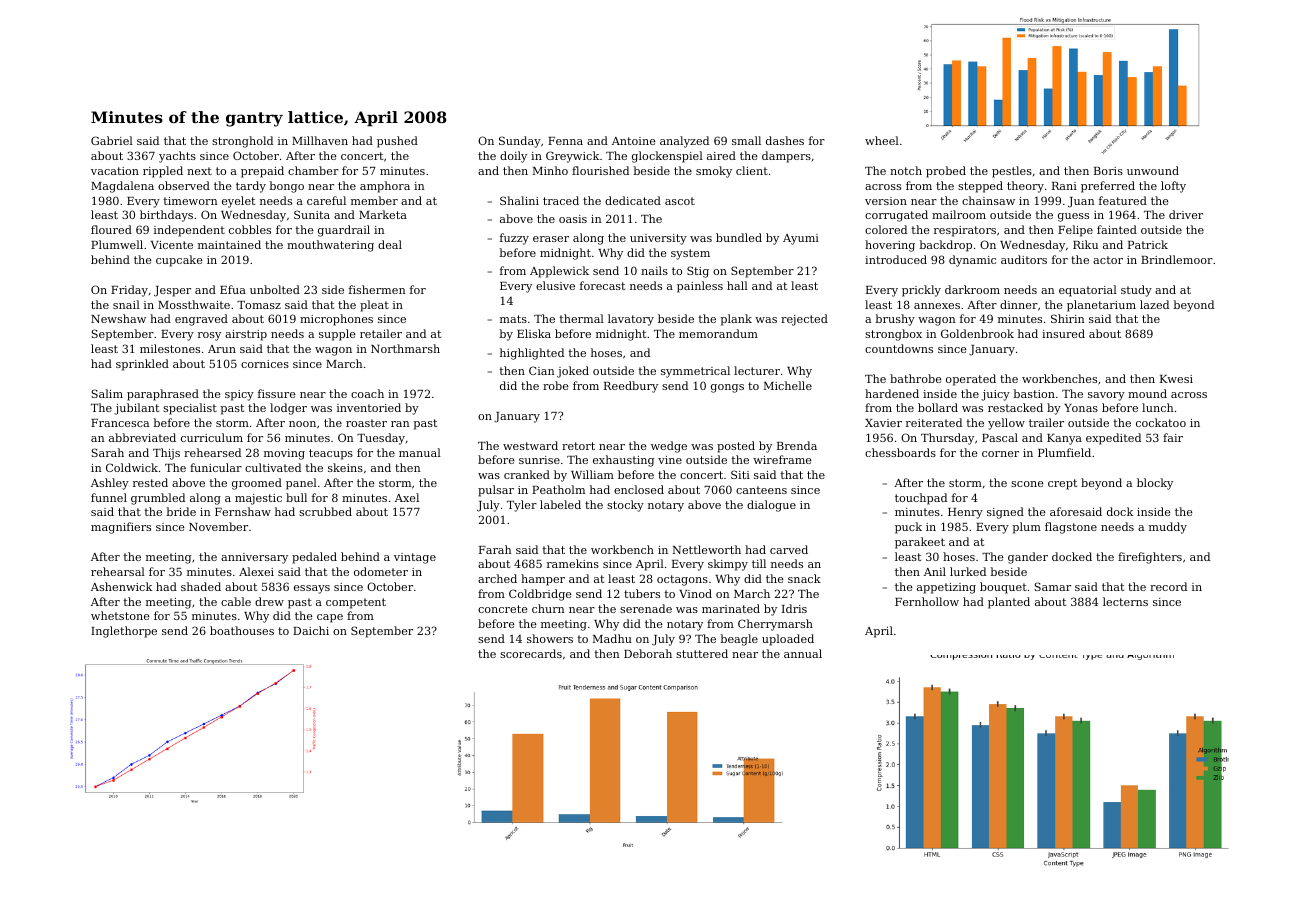 The width and height of the document is (1308, 924). I want to click on actor, so click(1108, 260).
